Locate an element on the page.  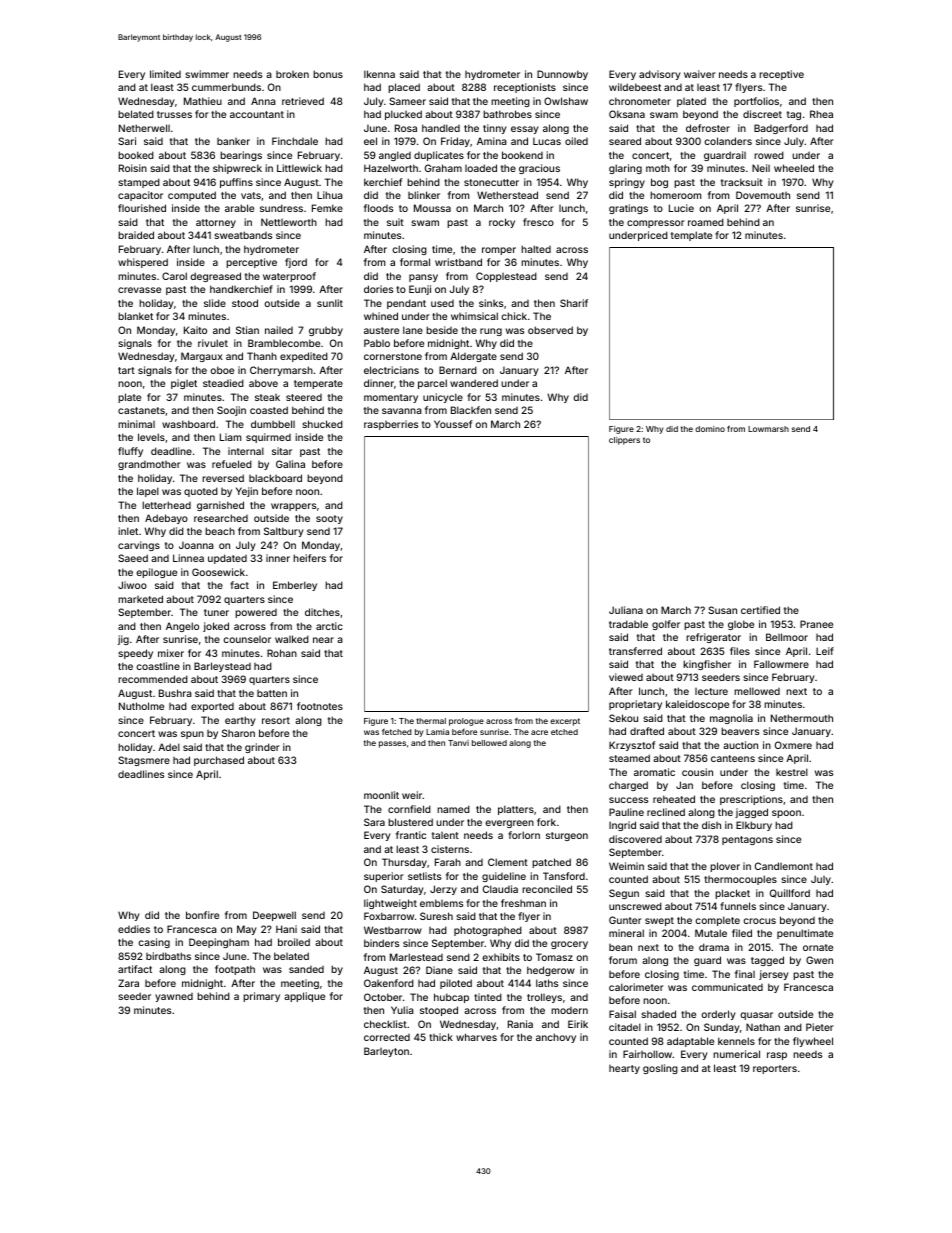
Stagsmere is located at coordinates (144, 761).
